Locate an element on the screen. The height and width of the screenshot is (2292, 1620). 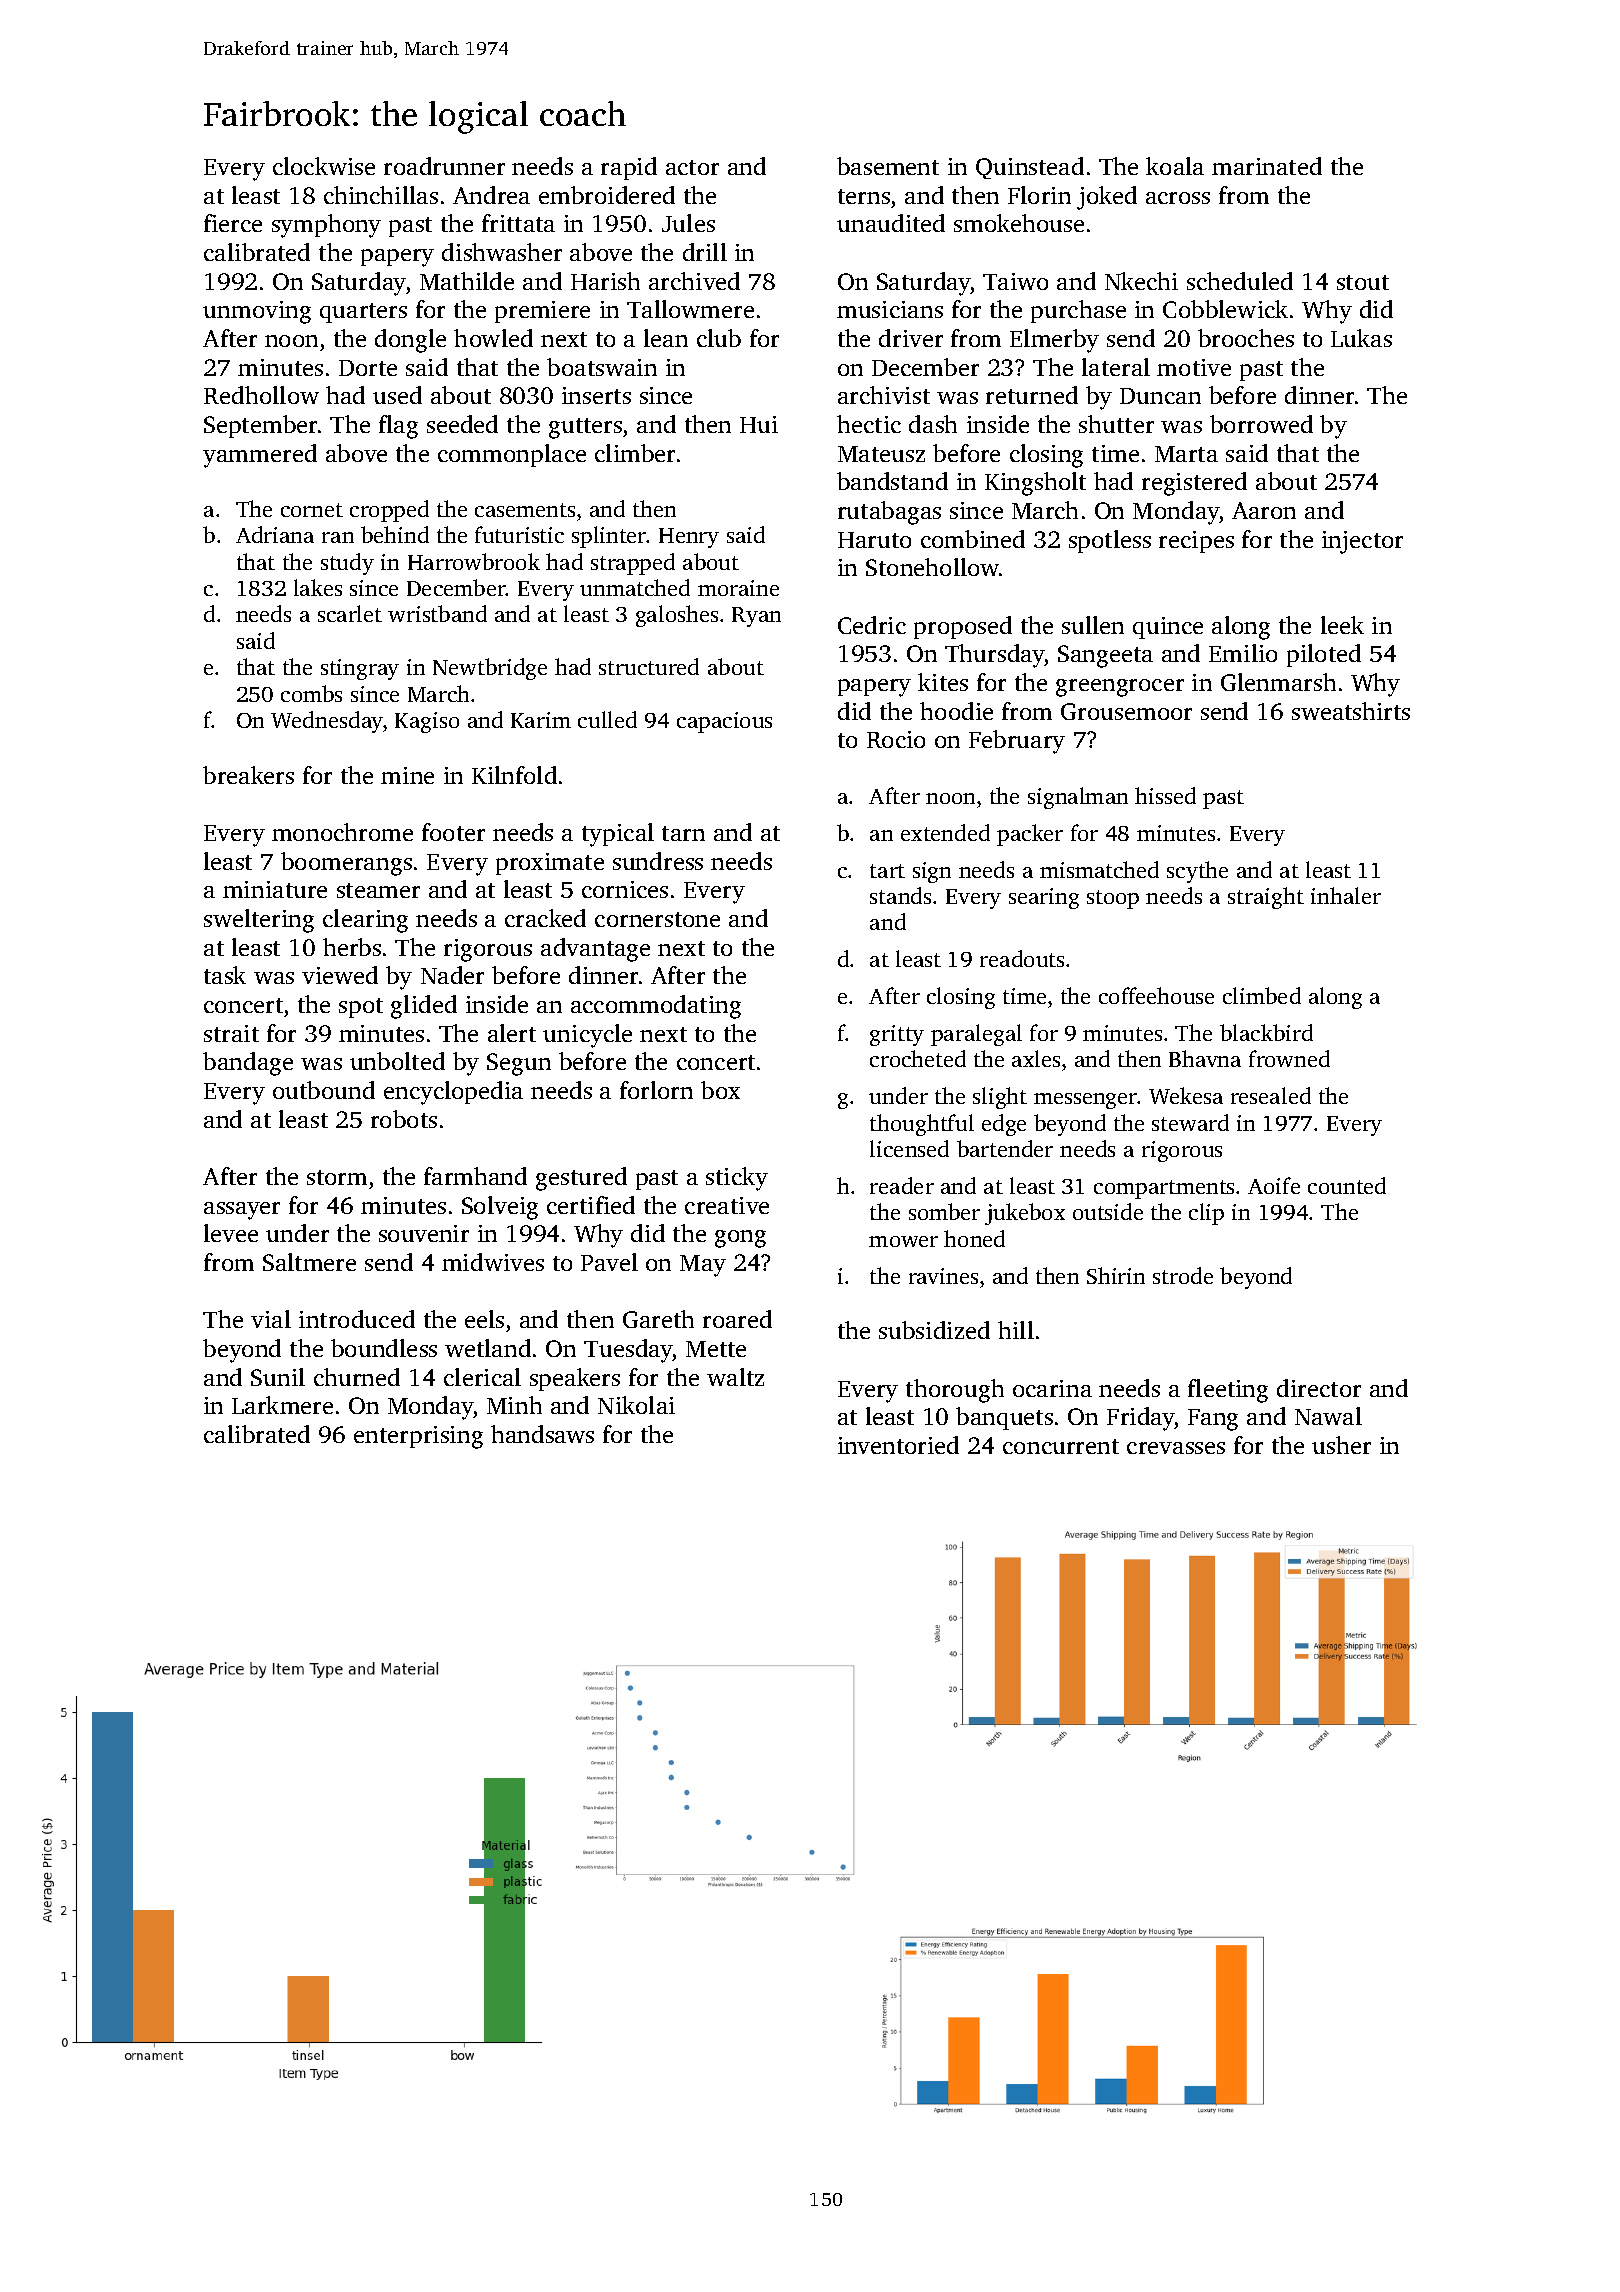
robots is located at coordinates (404, 1119).
